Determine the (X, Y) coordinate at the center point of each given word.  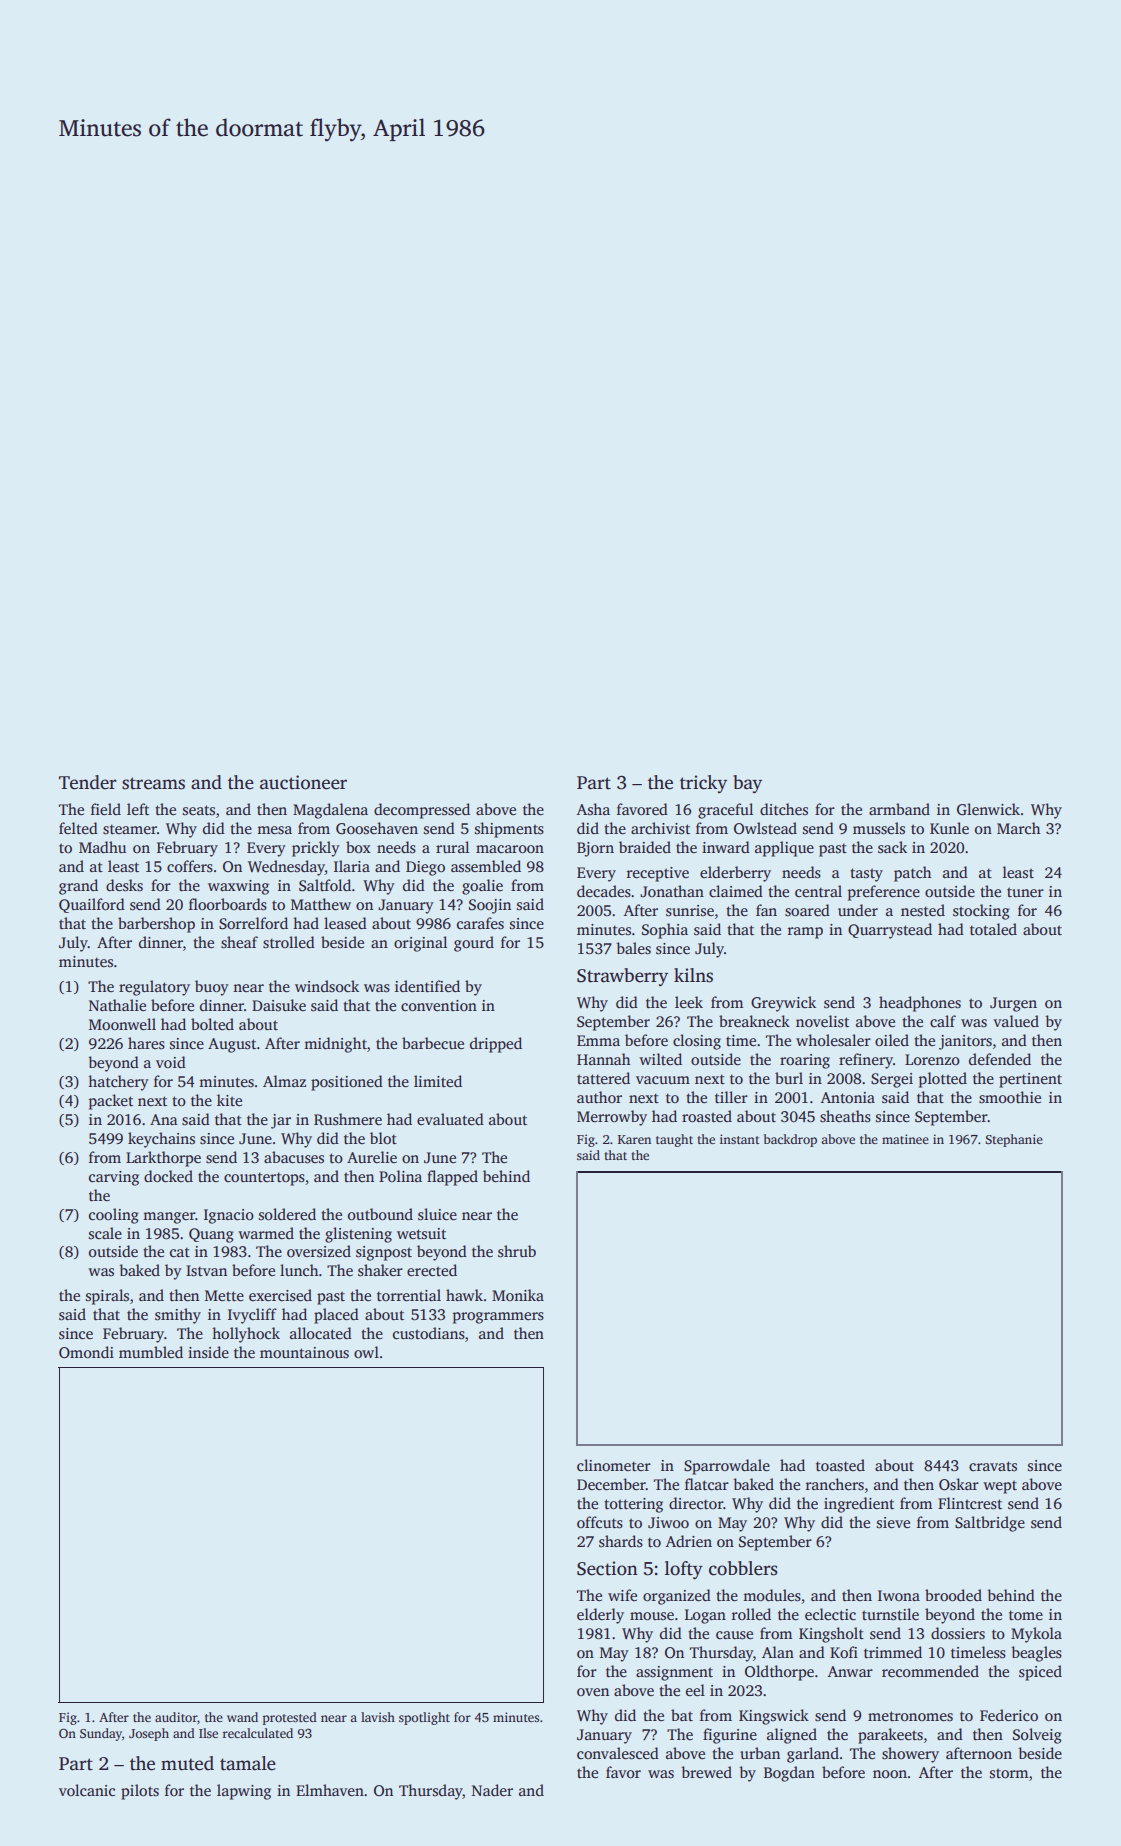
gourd (474, 944)
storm (1009, 1773)
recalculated (257, 1733)
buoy (212, 988)
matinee (905, 1139)
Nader (492, 1790)
